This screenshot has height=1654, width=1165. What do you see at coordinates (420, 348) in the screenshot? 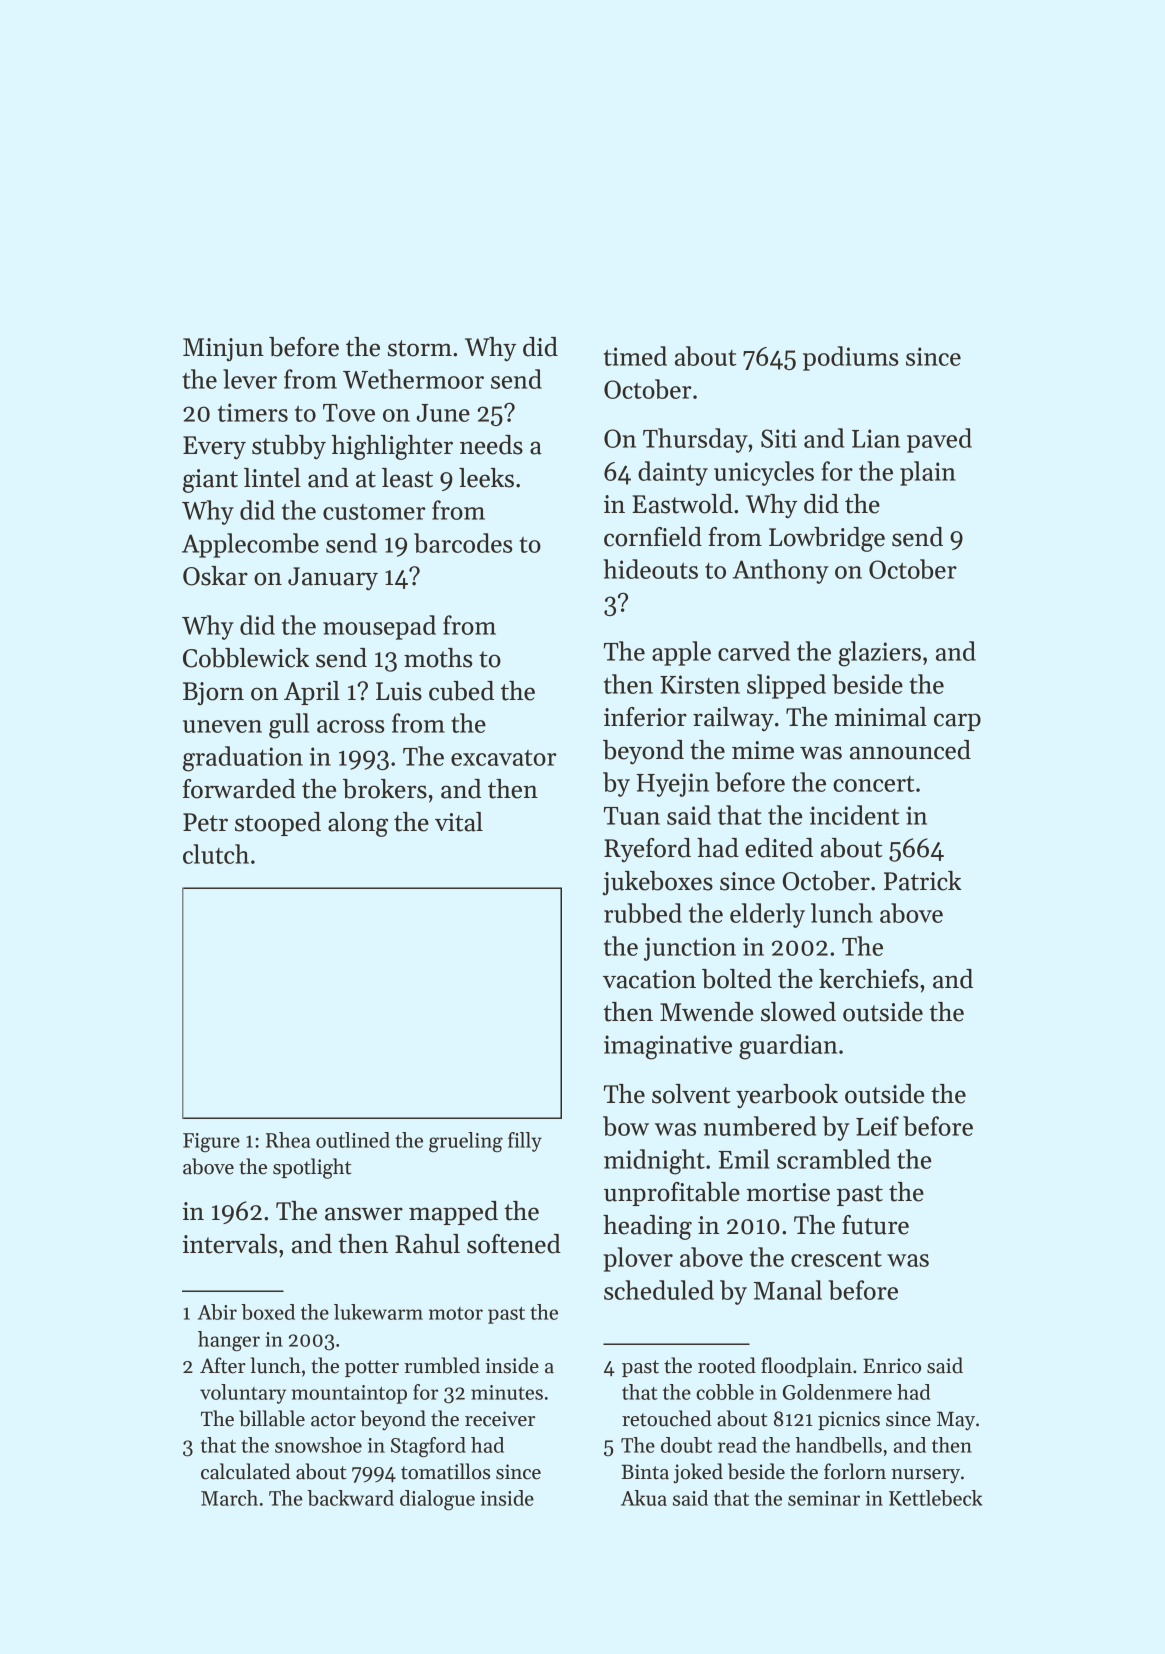
I see `storm` at bounding box center [420, 348].
